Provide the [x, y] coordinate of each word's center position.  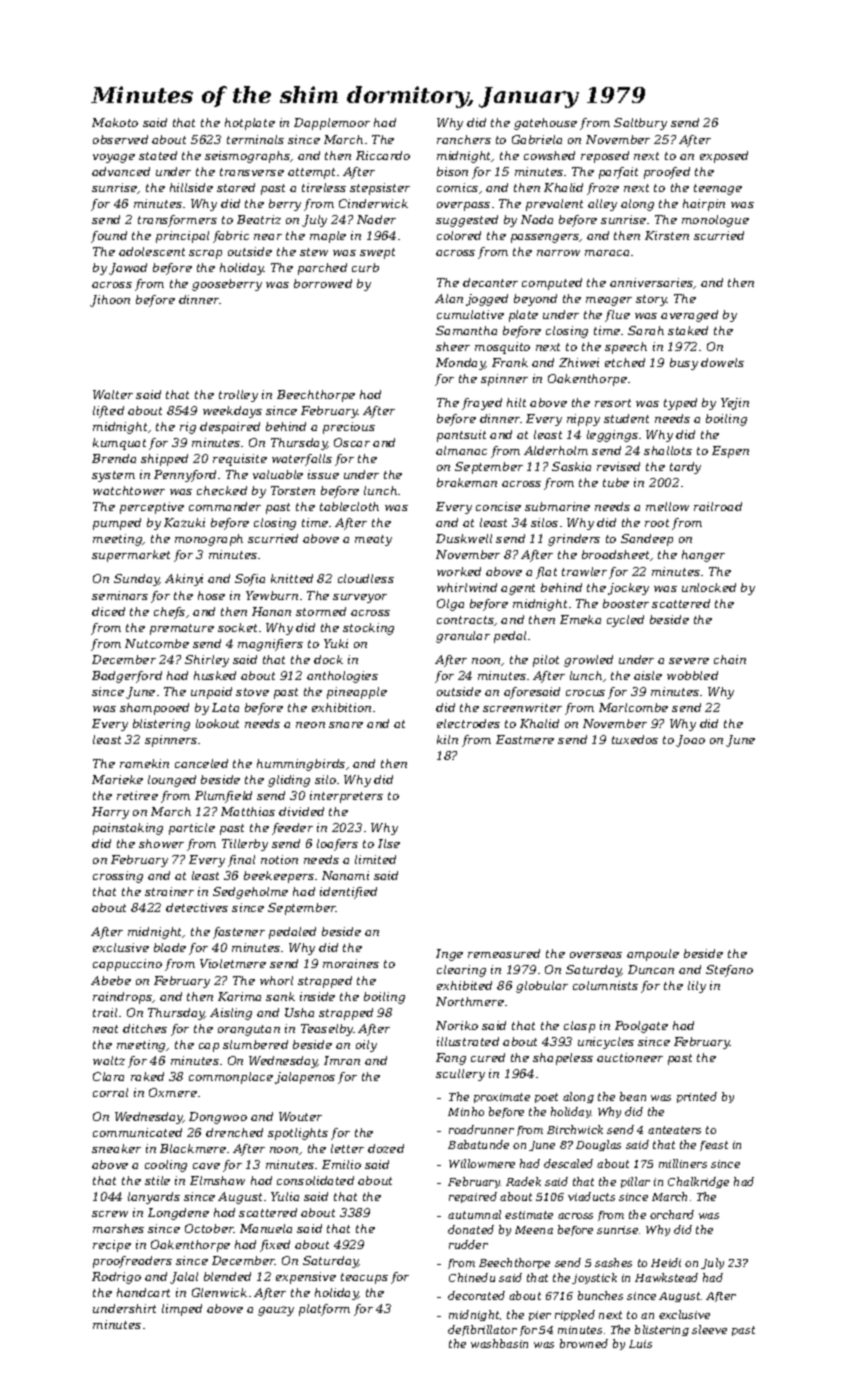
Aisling [231, 1014]
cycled [625, 621]
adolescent [152, 251]
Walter [113, 394]
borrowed [323, 283]
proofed [667, 173]
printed [697, 1097]
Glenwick [219, 1292]
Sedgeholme [250, 893]
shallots [668, 450]
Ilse [389, 843]
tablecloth [349, 506]
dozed [386, 1148]
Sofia [250, 580]
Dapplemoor [332, 124]
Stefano [729, 971]
